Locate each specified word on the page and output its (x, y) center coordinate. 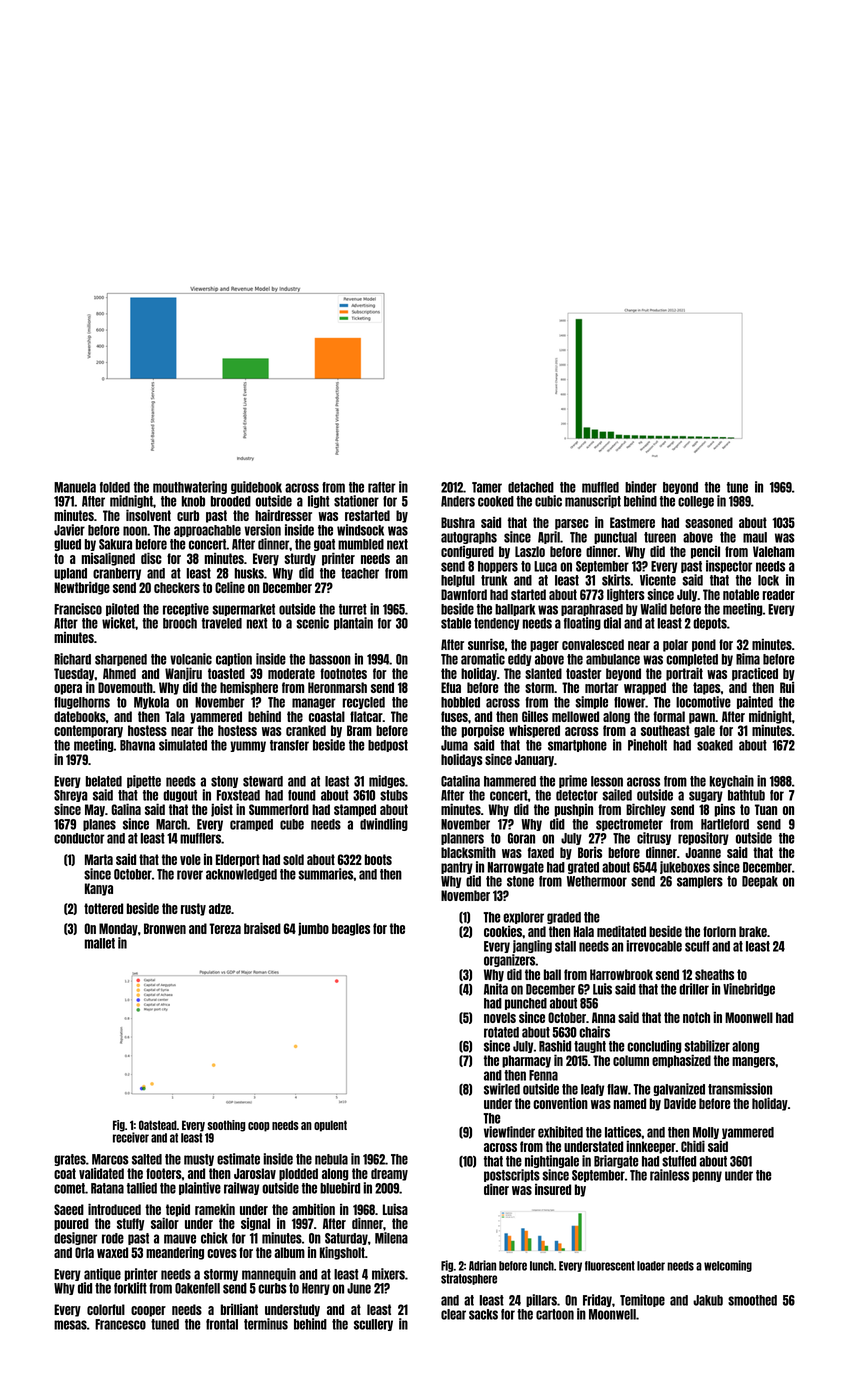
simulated (183, 745)
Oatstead (158, 1125)
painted (755, 702)
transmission (740, 1089)
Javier (69, 530)
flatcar (366, 716)
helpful (458, 581)
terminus (266, 1324)
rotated (501, 1032)
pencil (705, 552)
